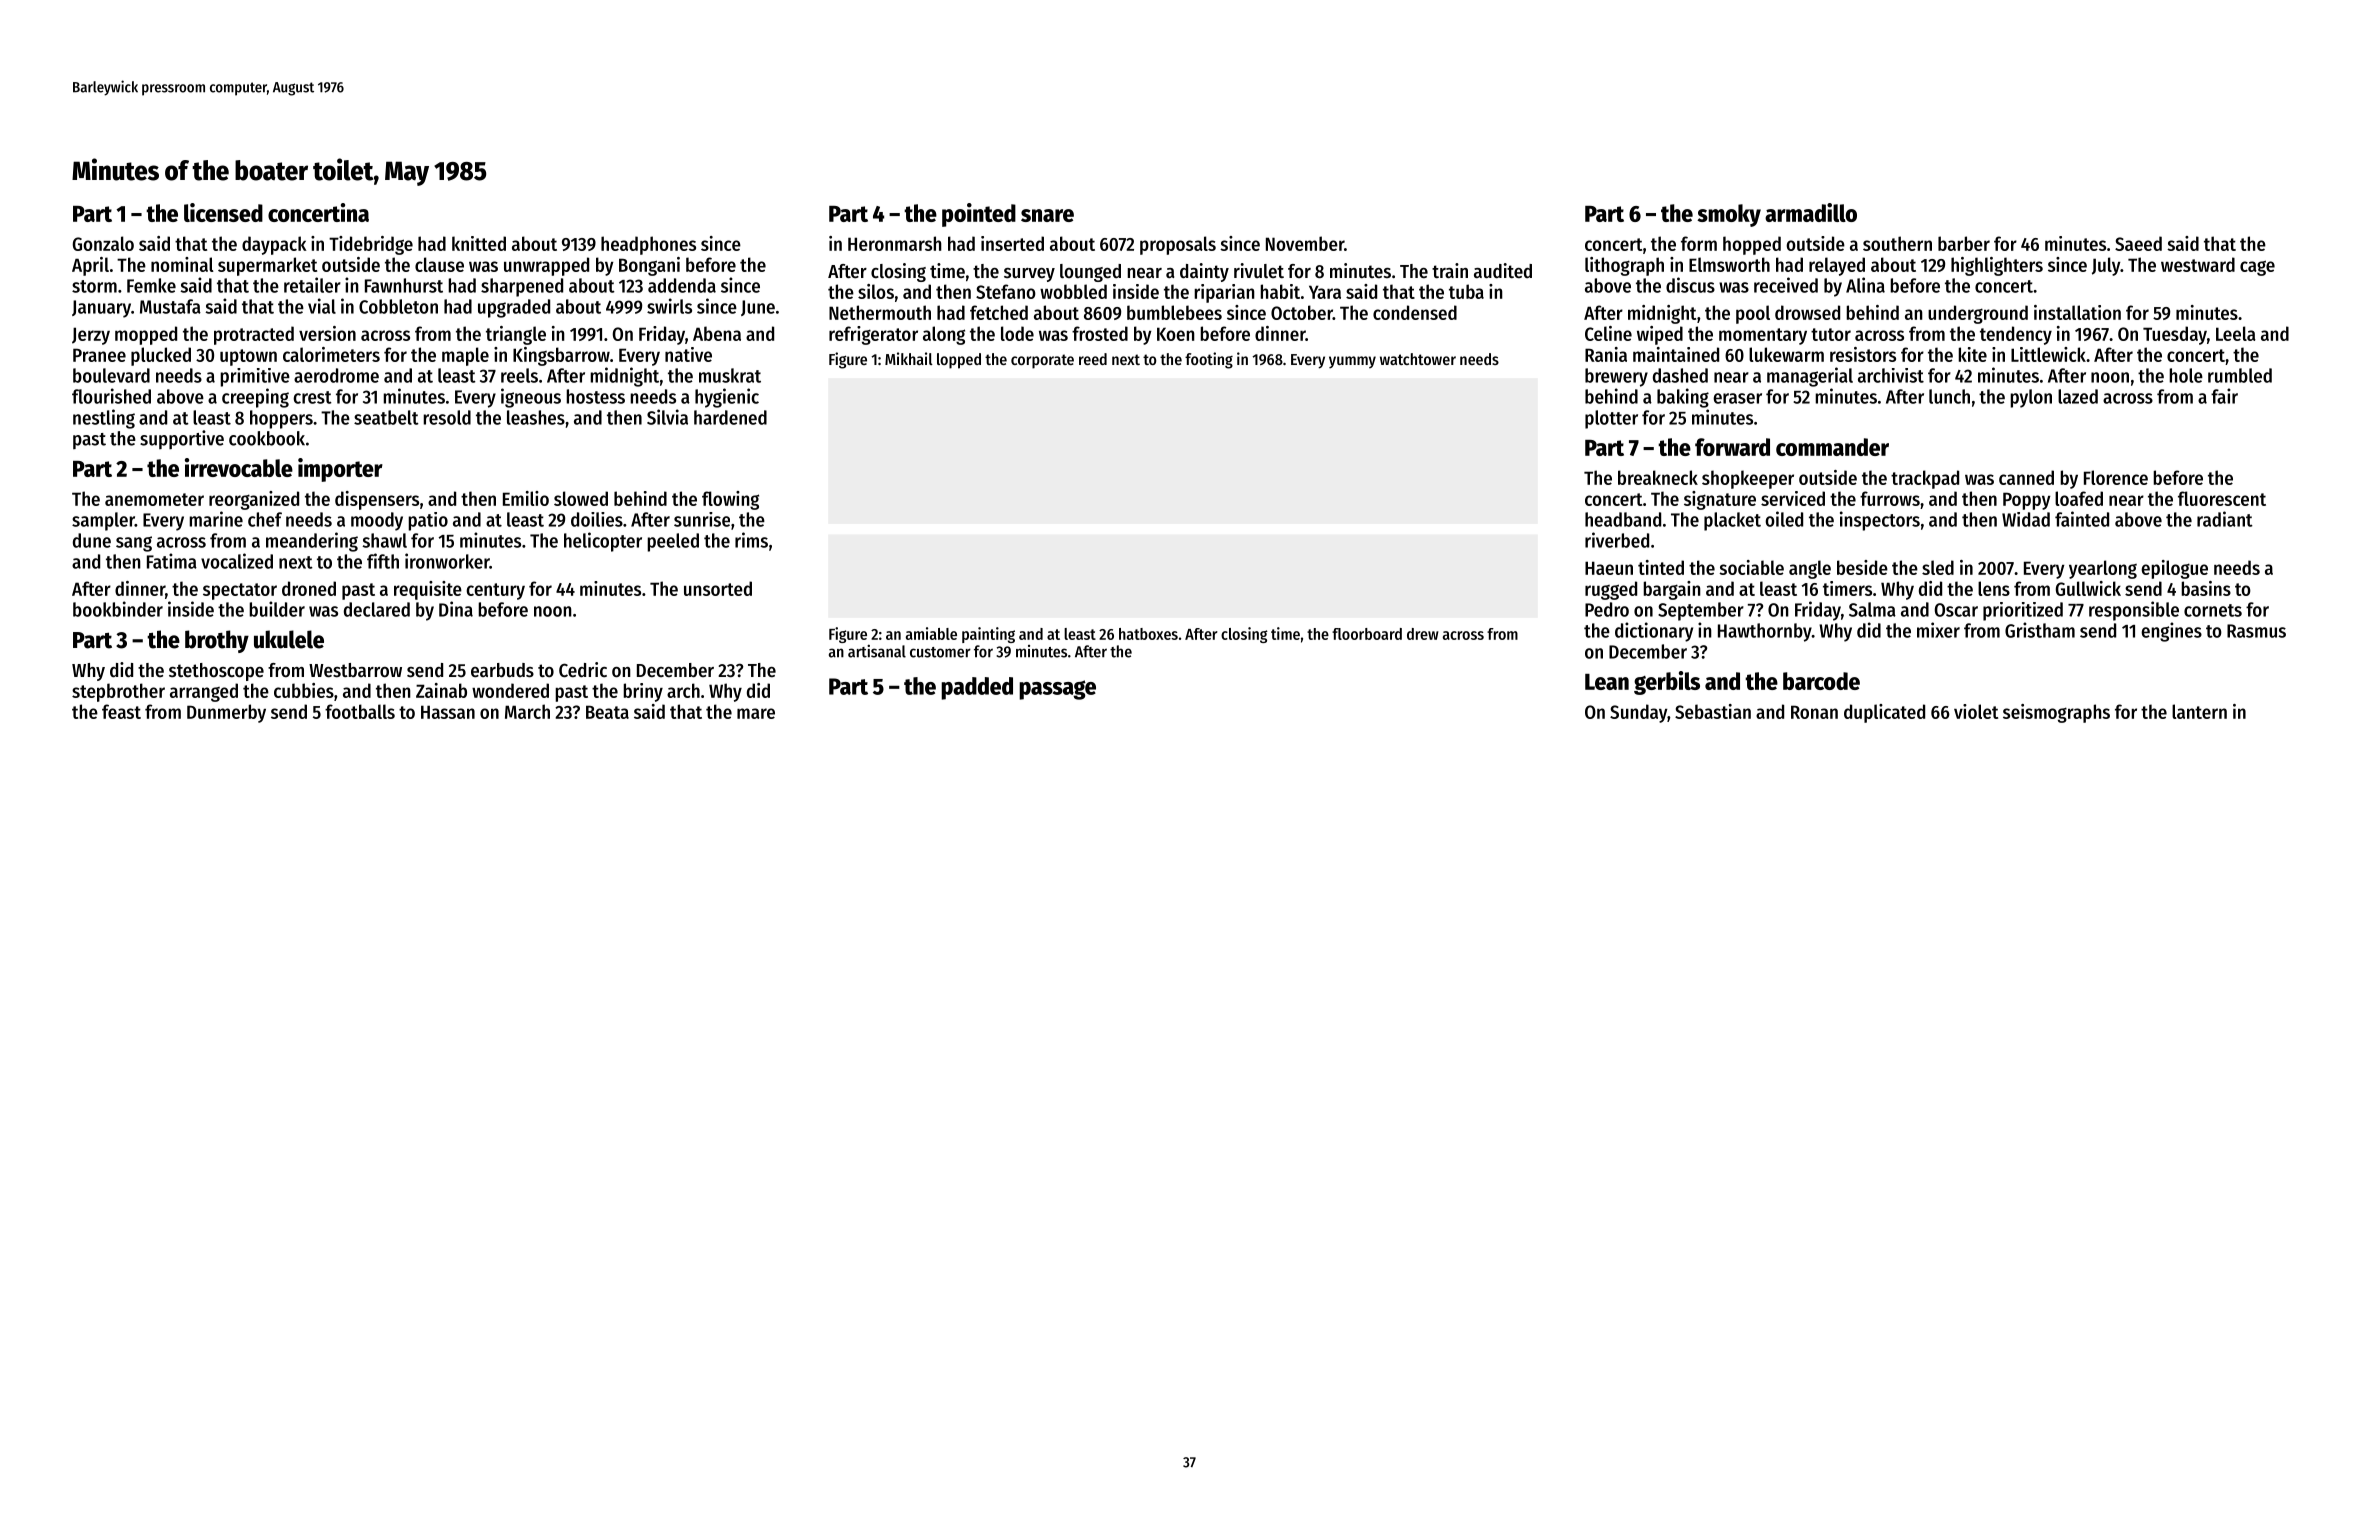  I want to click on Leela, so click(2236, 333).
